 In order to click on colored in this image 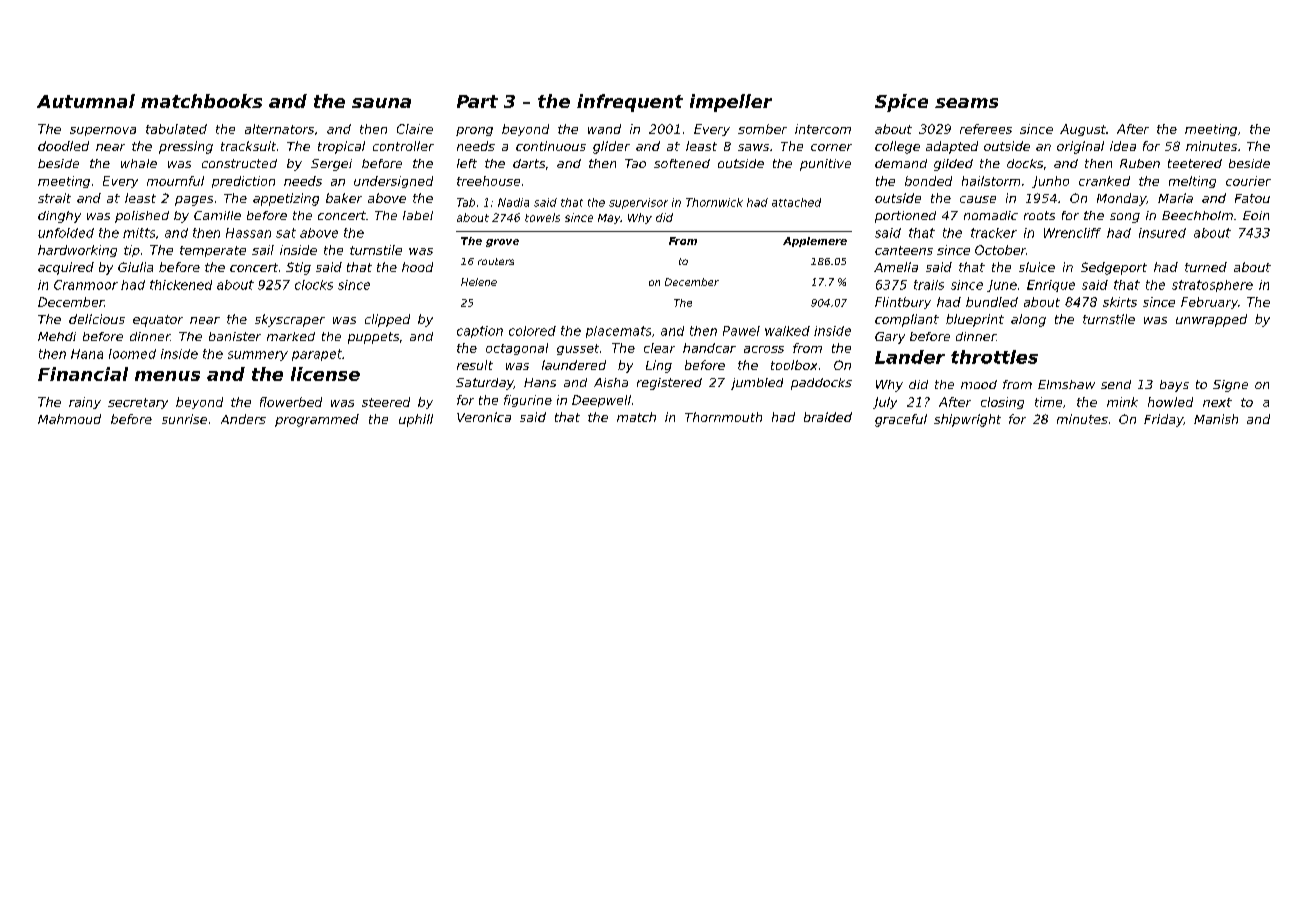, I will do `click(532, 331)`.
